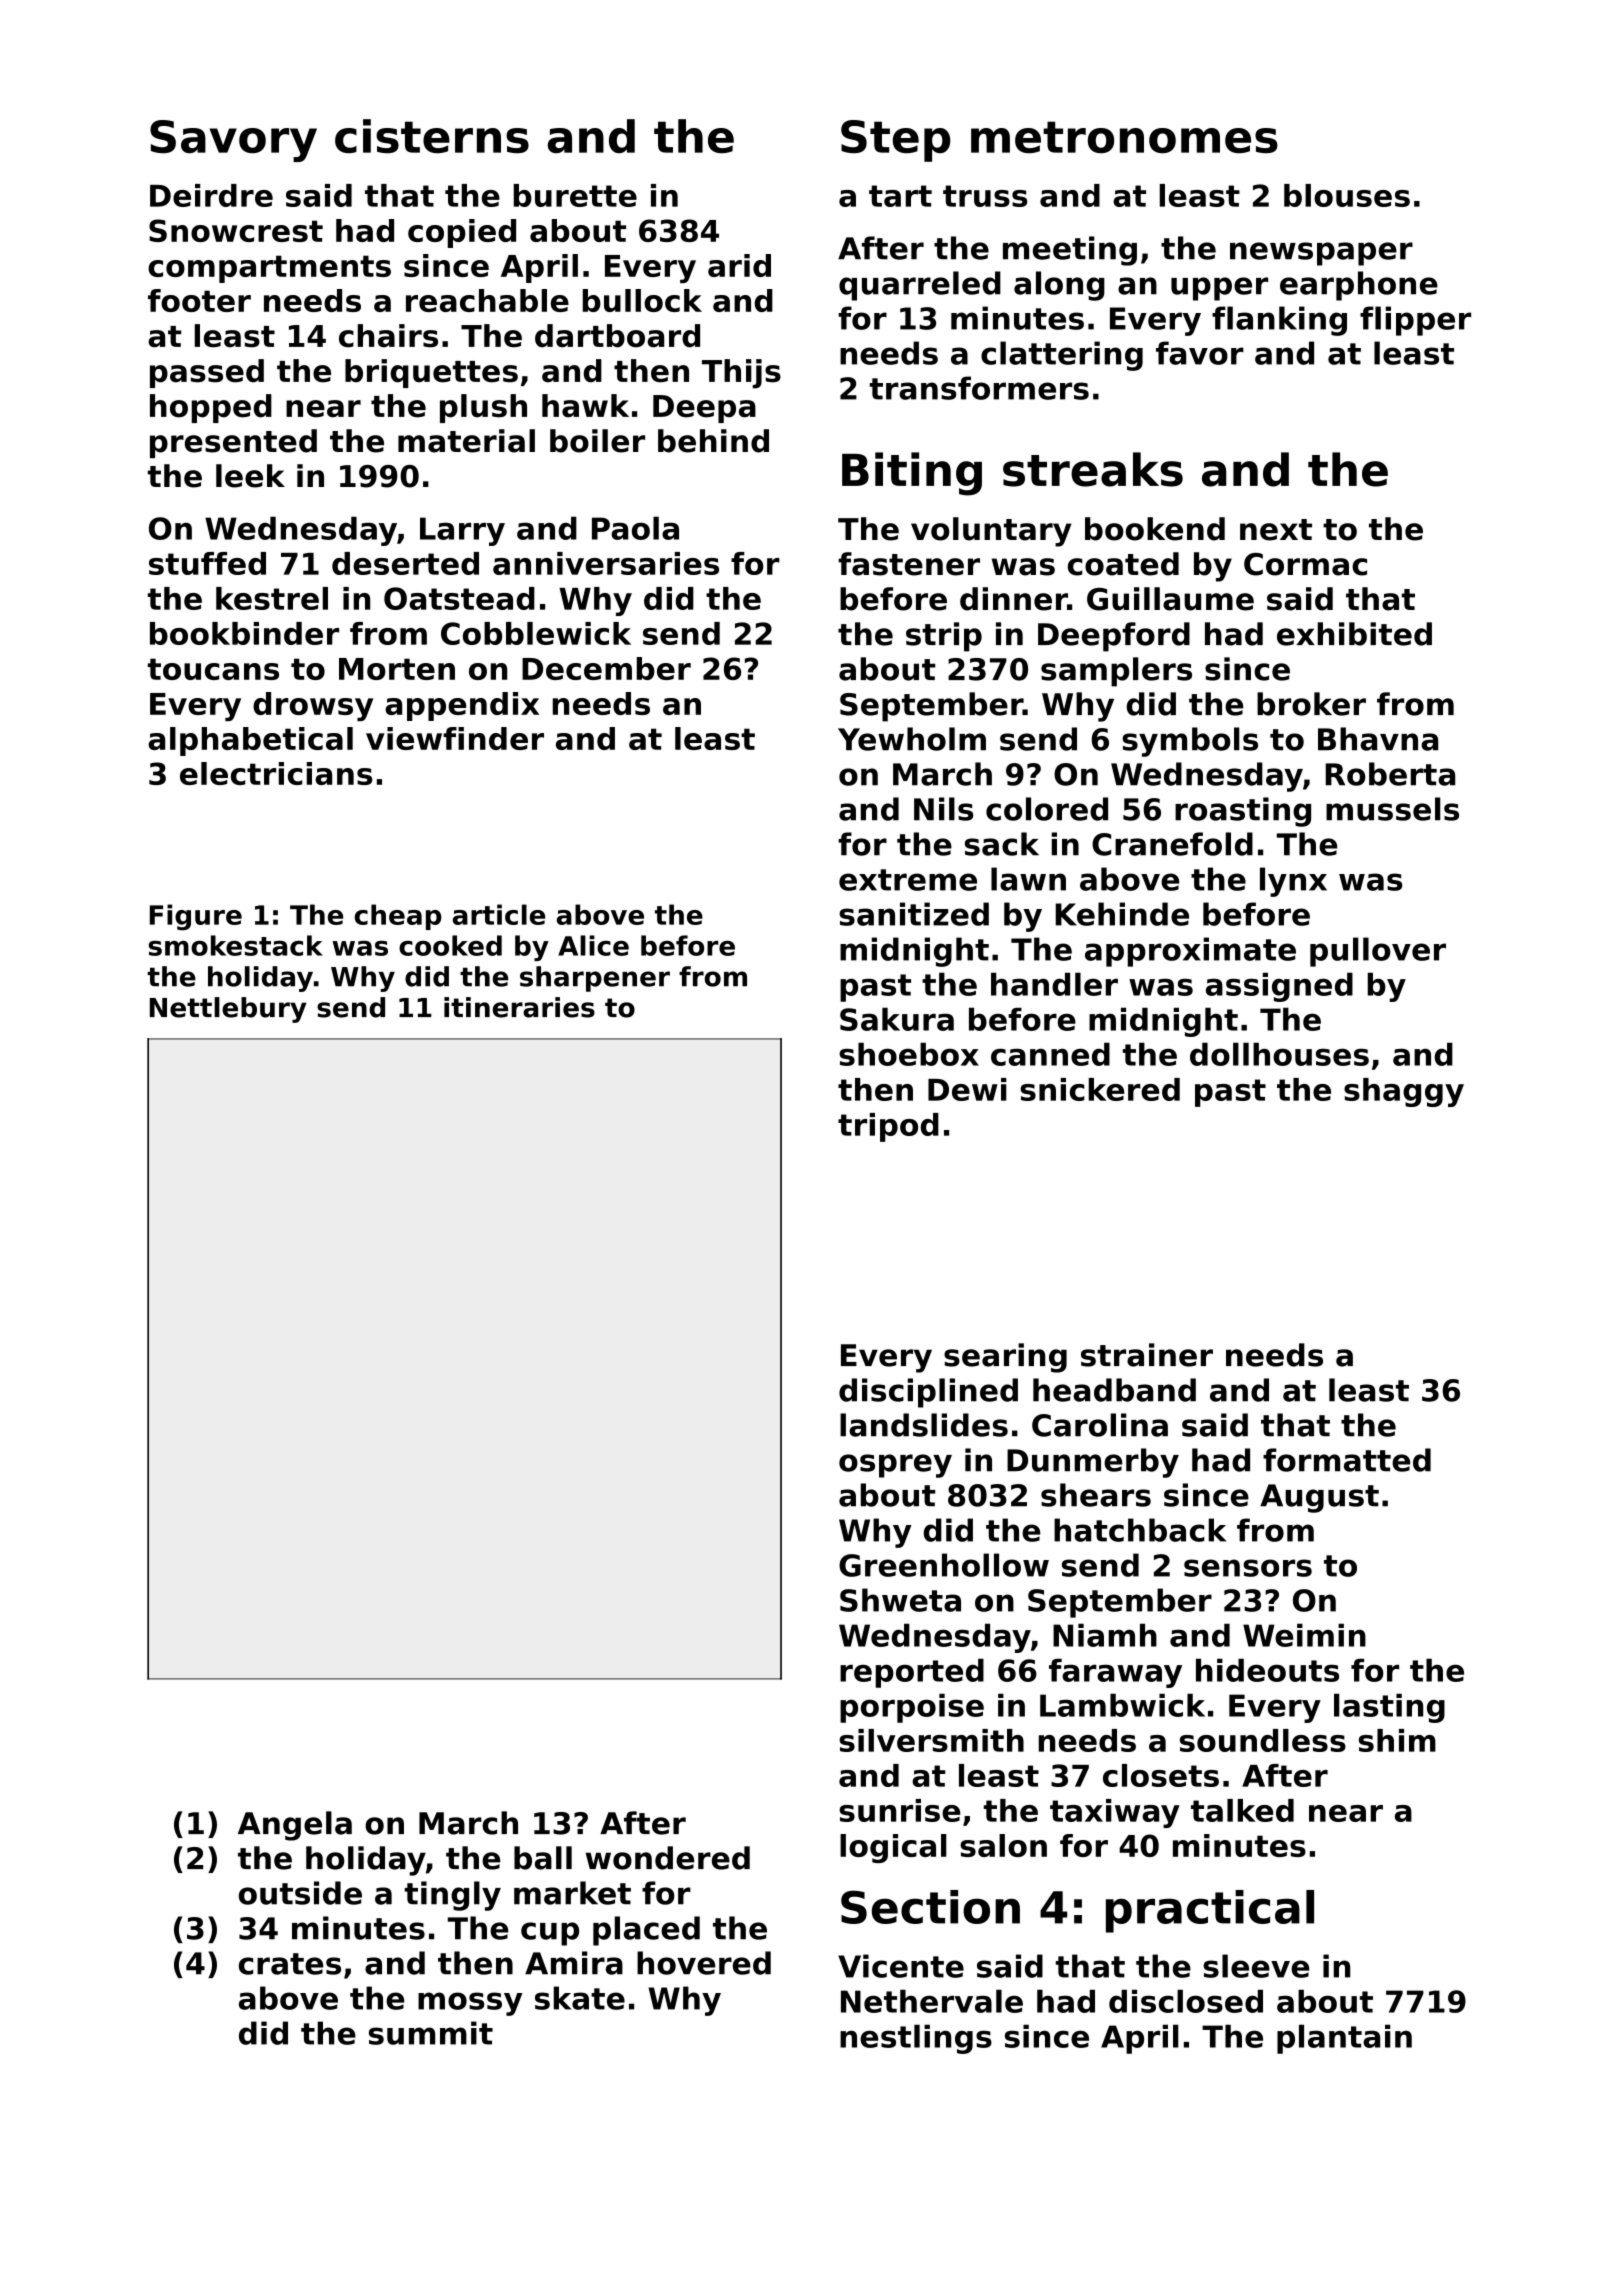 This page has width=1620, height=2292. Describe the element at coordinates (575, 195) in the page. I see `burette` at that location.
